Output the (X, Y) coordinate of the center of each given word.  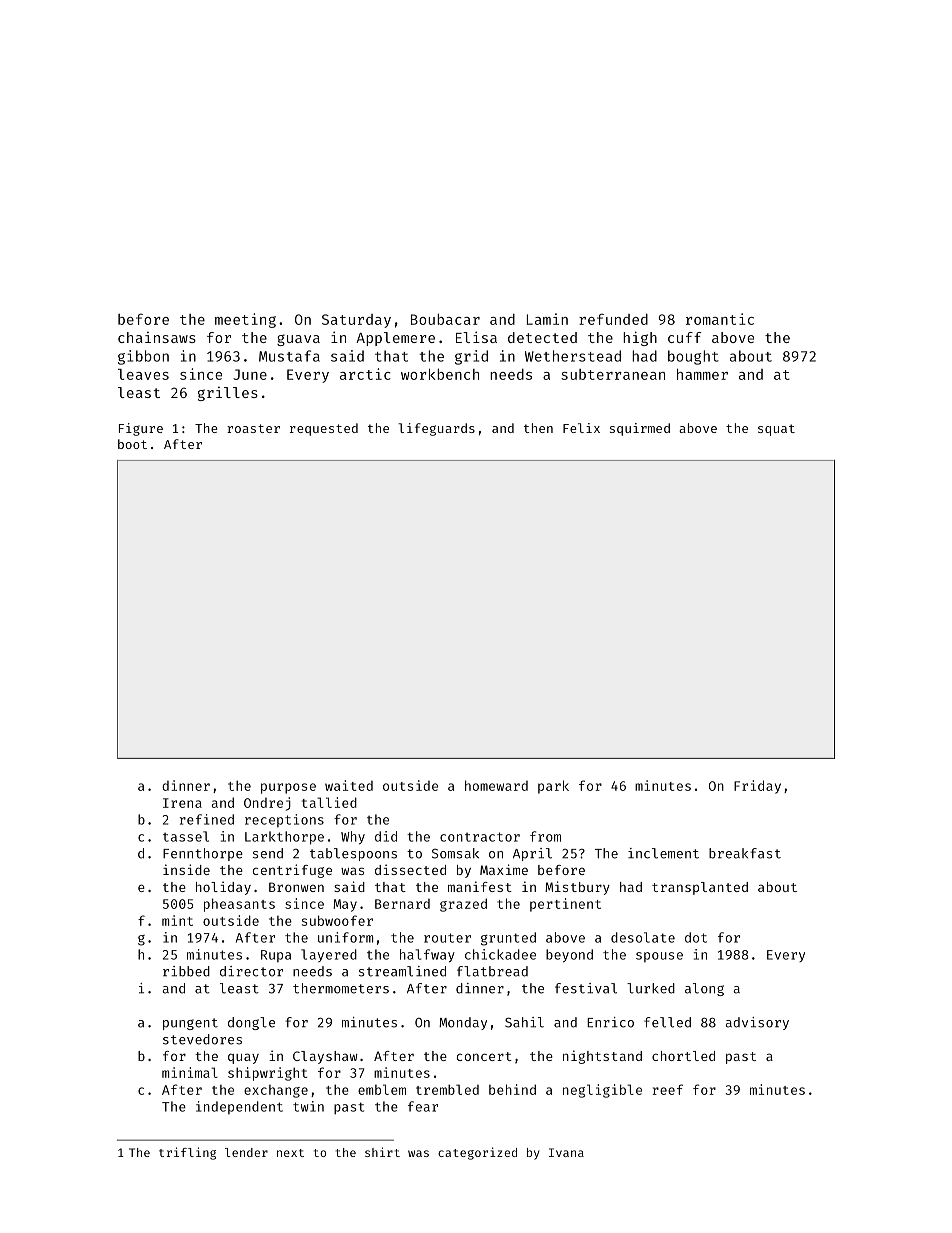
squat (776, 430)
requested (324, 429)
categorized (477, 1153)
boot (132, 444)
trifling (187, 1153)
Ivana (566, 1152)
